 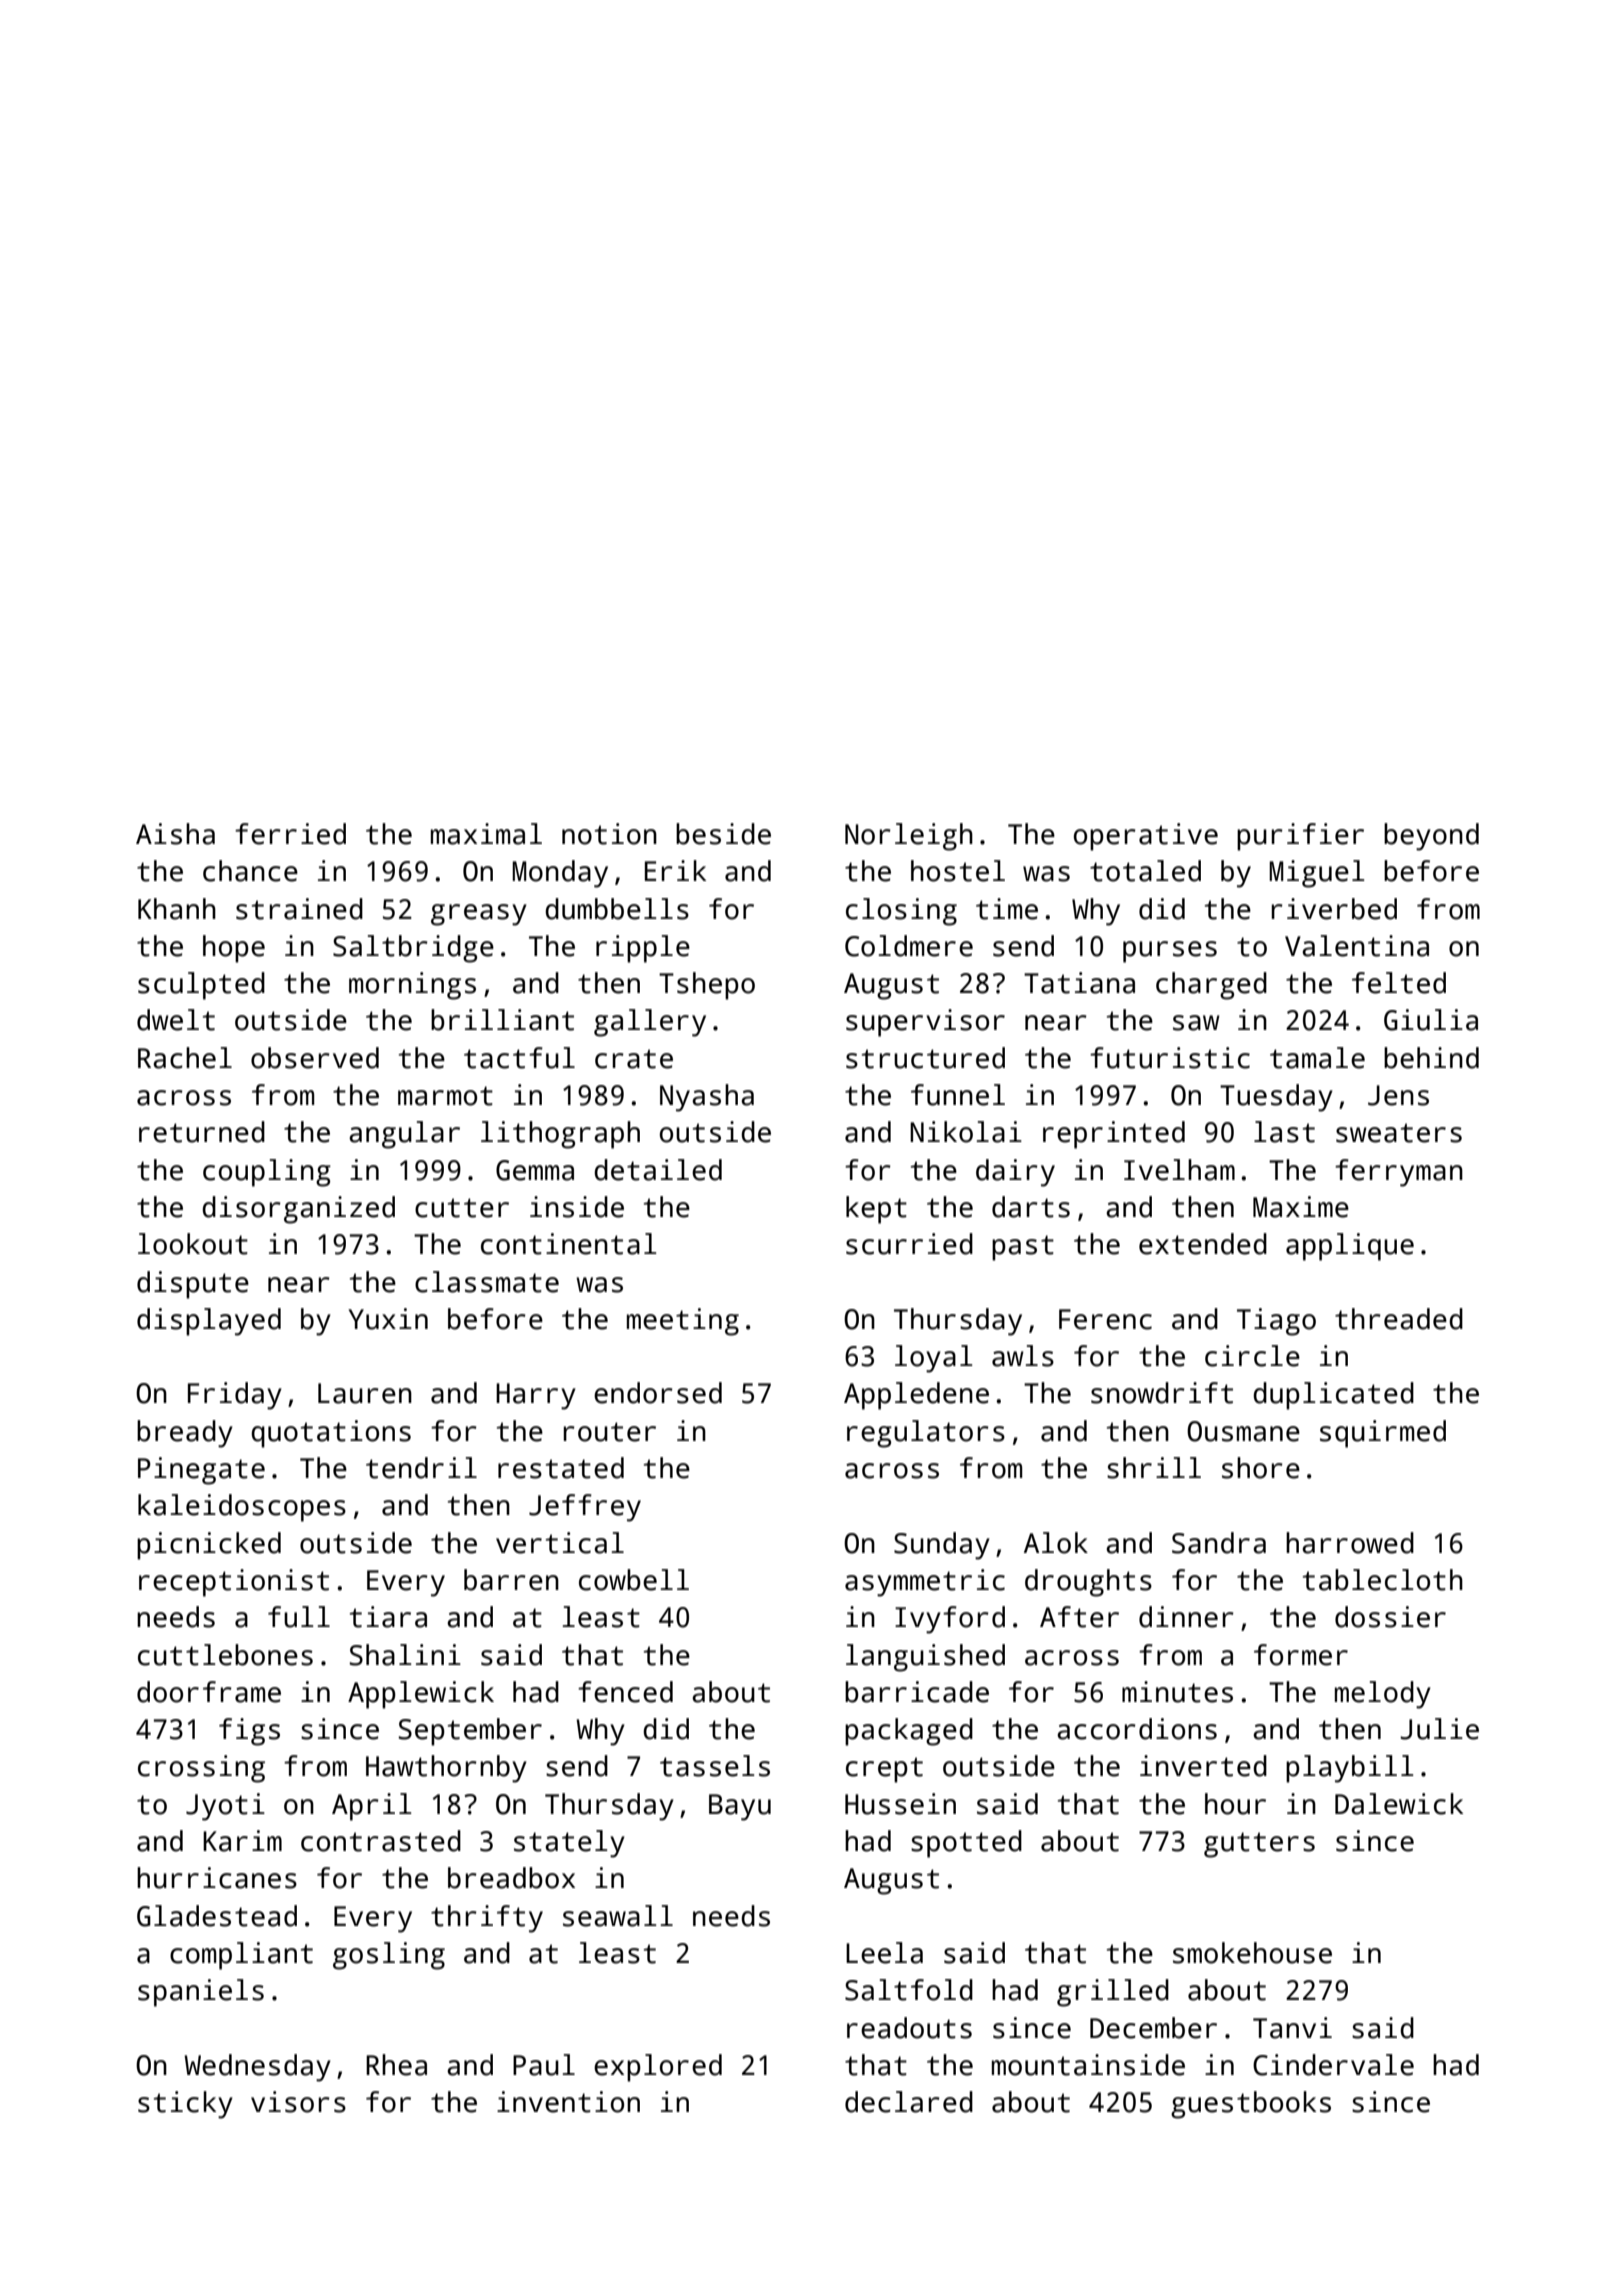 I want to click on guestbooks, so click(x=1251, y=2105).
